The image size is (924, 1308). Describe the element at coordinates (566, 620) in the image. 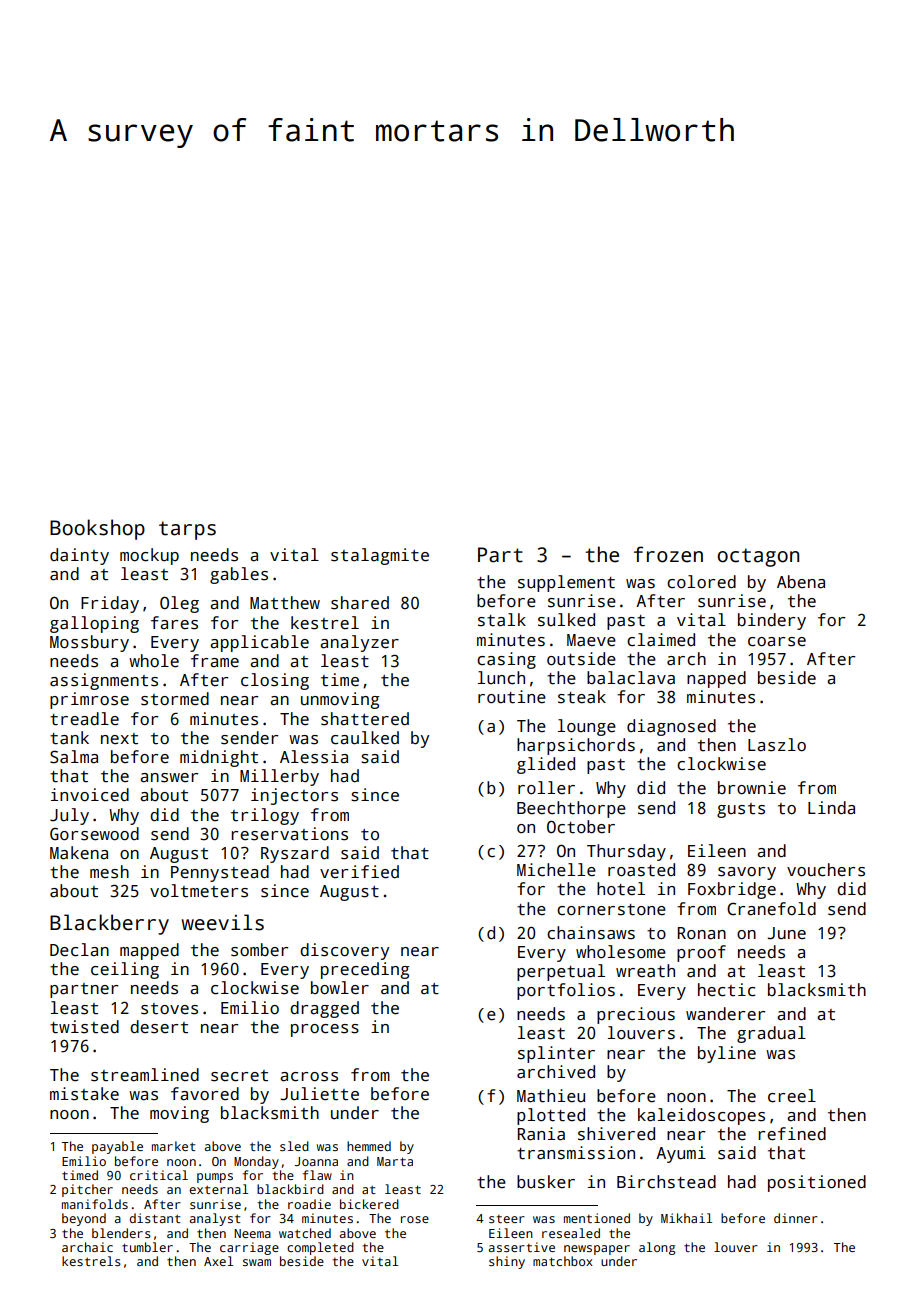

I see `sulked` at that location.
